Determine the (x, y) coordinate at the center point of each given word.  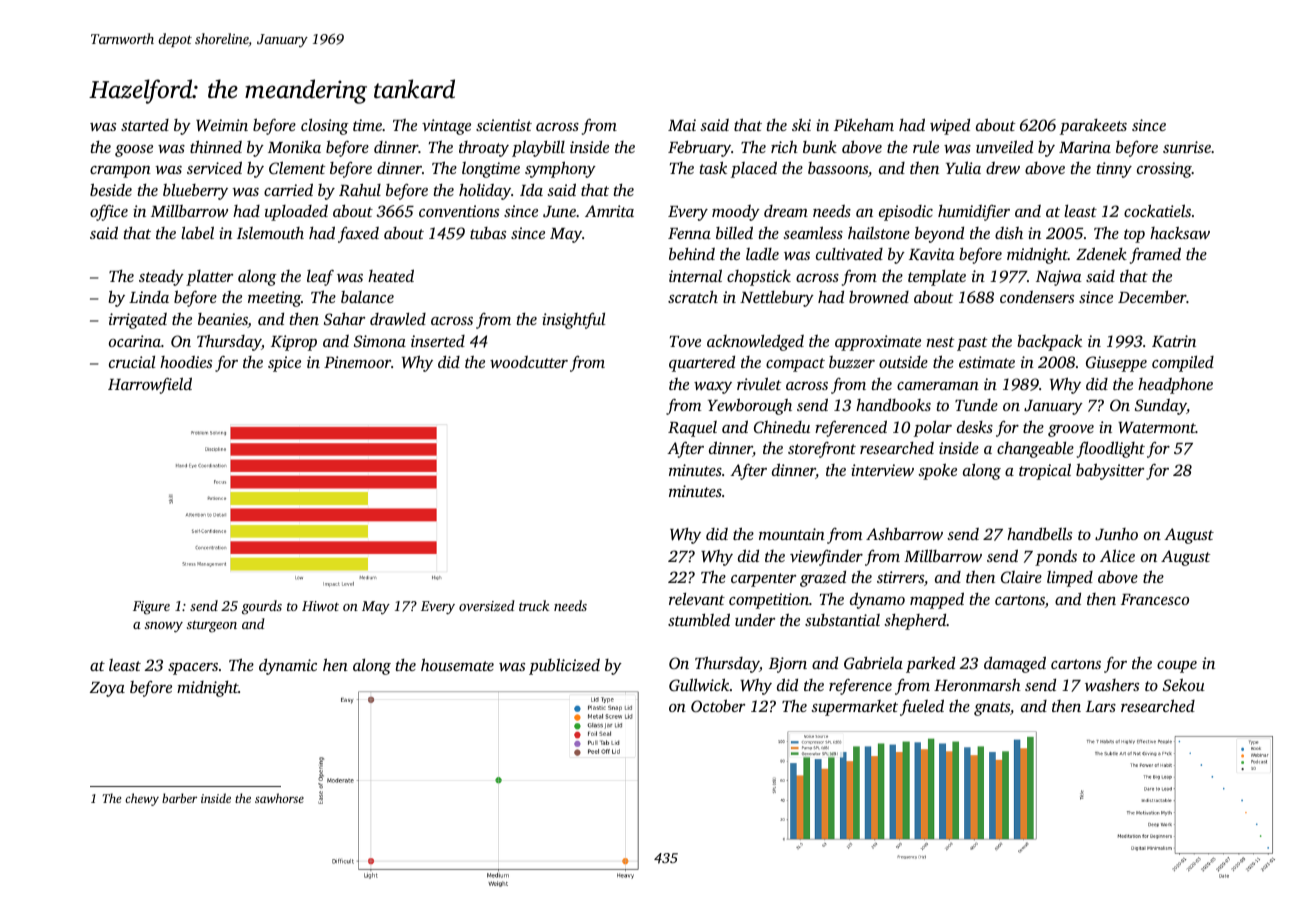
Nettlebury (777, 298)
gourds (262, 607)
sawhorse (279, 798)
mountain (792, 534)
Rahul (360, 189)
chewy (142, 799)
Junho (1116, 534)
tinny (1114, 170)
